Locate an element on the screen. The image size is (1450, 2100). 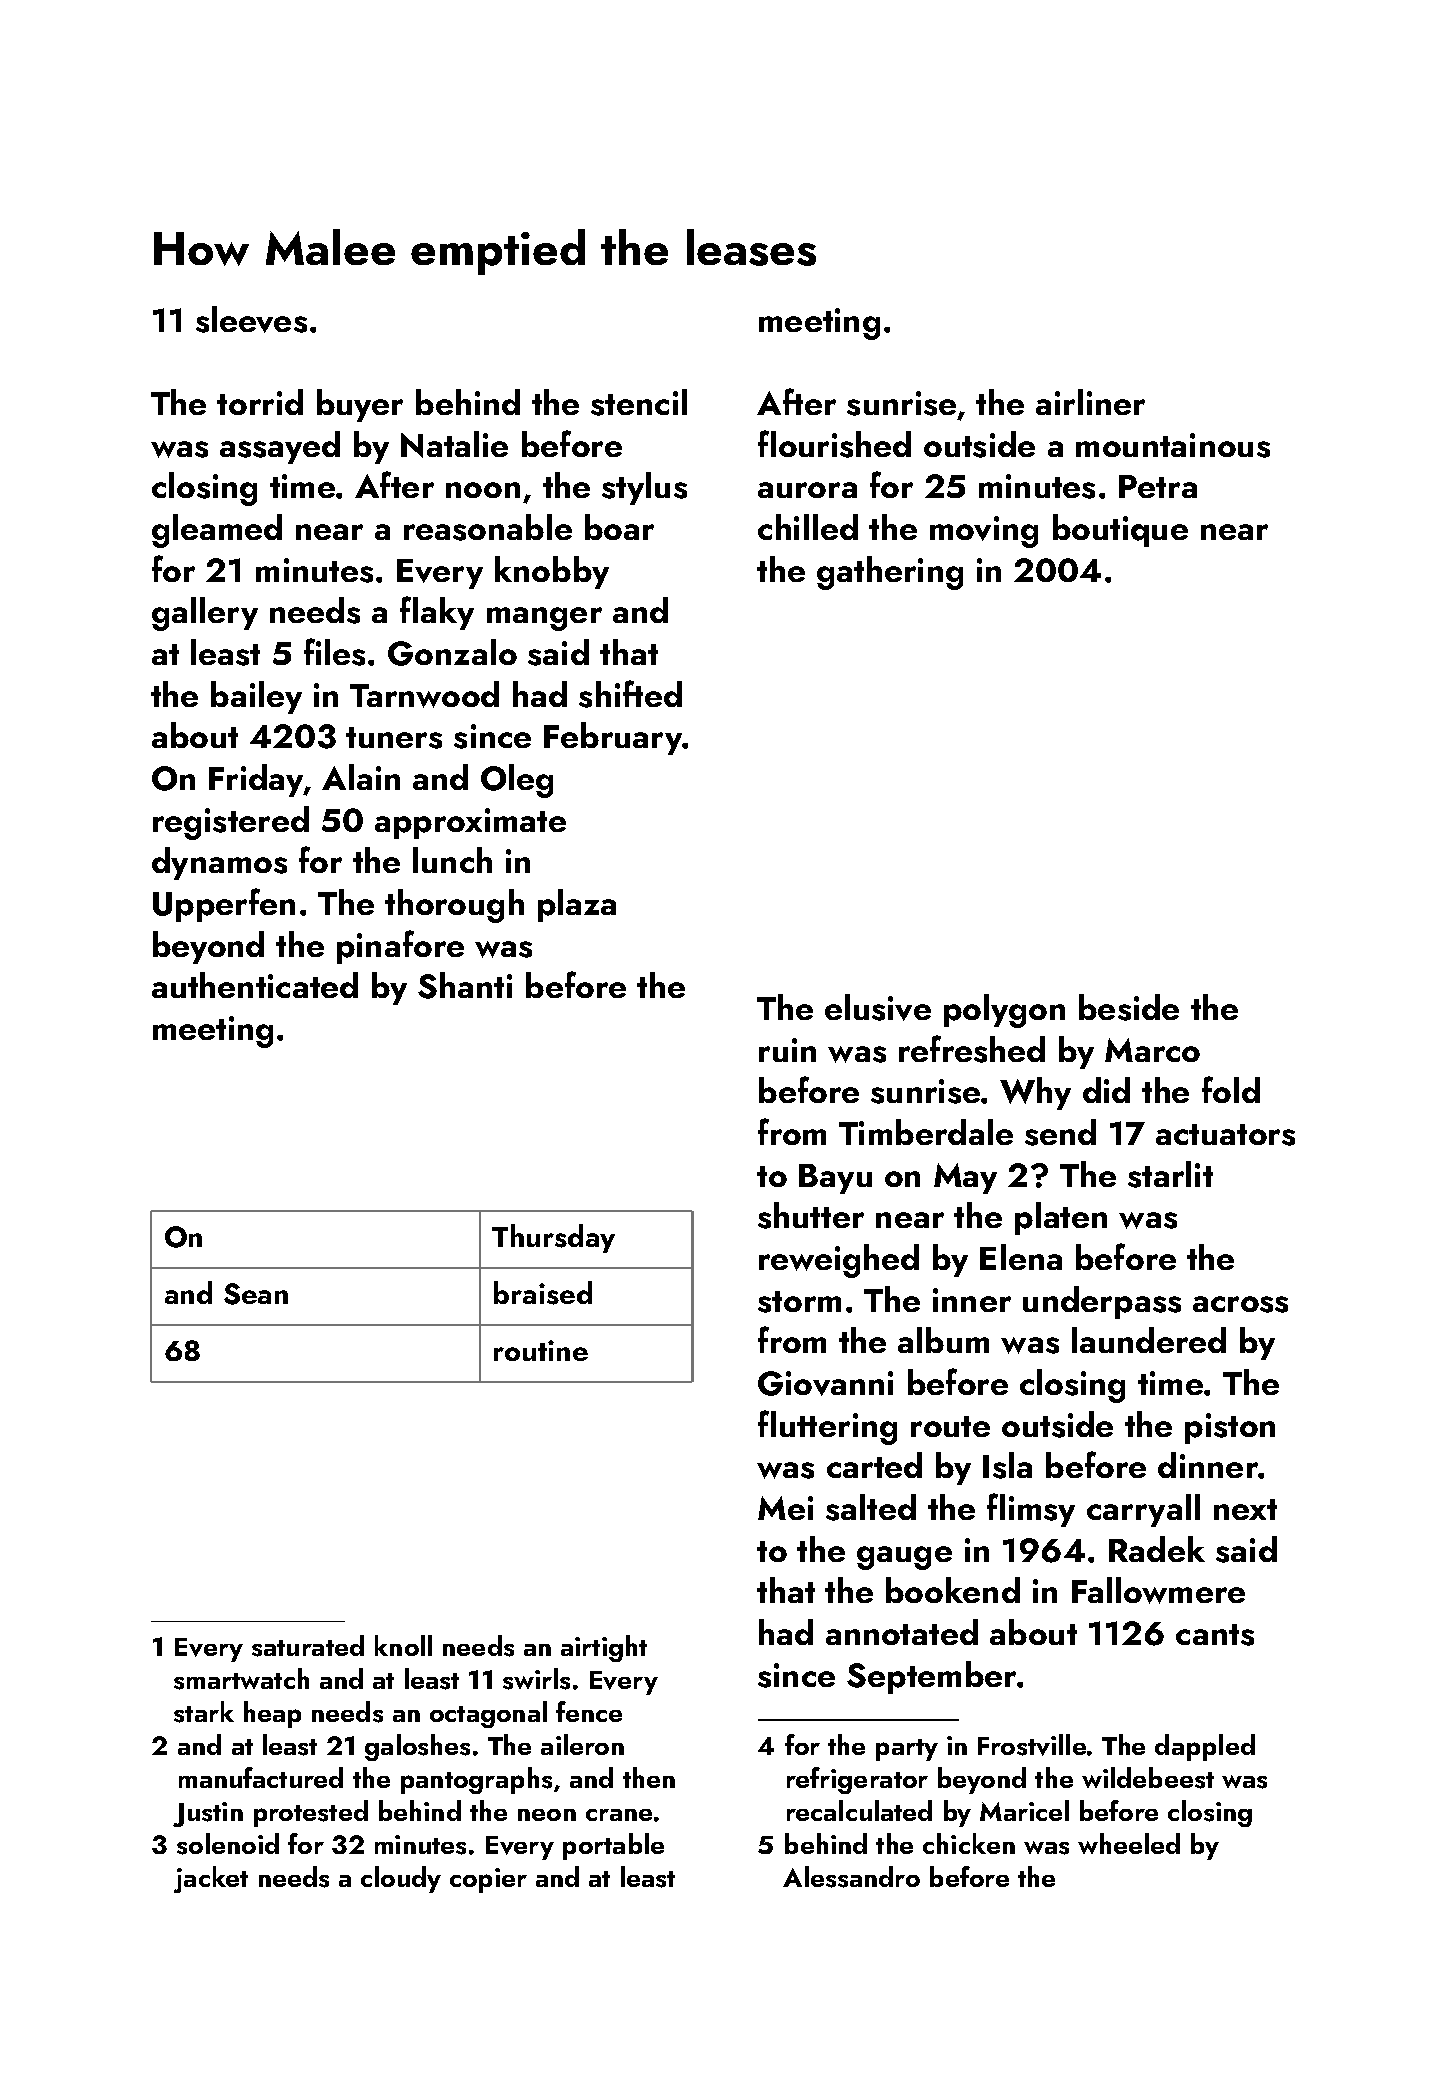
boutique is located at coordinates (1120, 530).
